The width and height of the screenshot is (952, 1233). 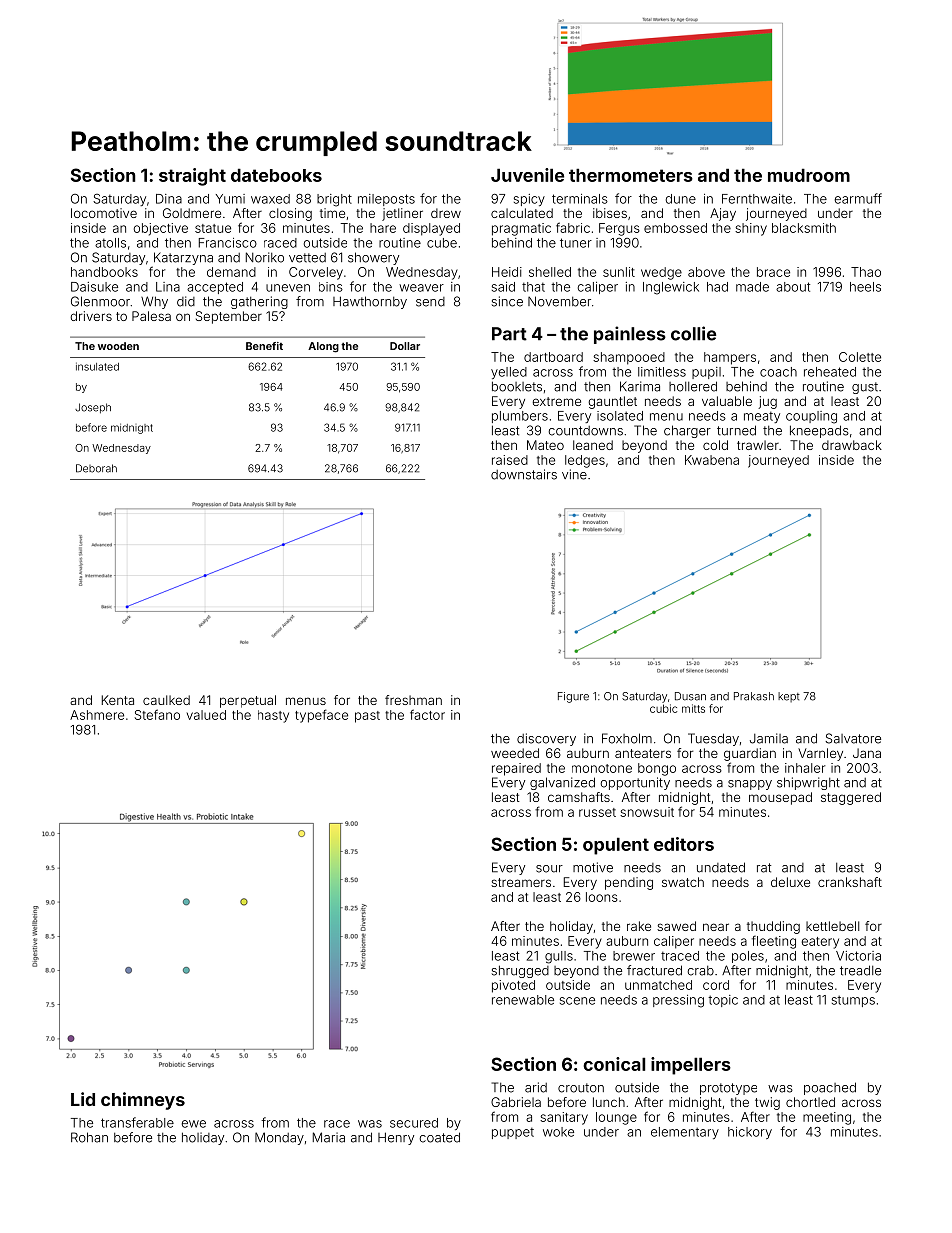 What do you see at coordinates (97, 715) in the screenshot?
I see `Ashmere` at bounding box center [97, 715].
